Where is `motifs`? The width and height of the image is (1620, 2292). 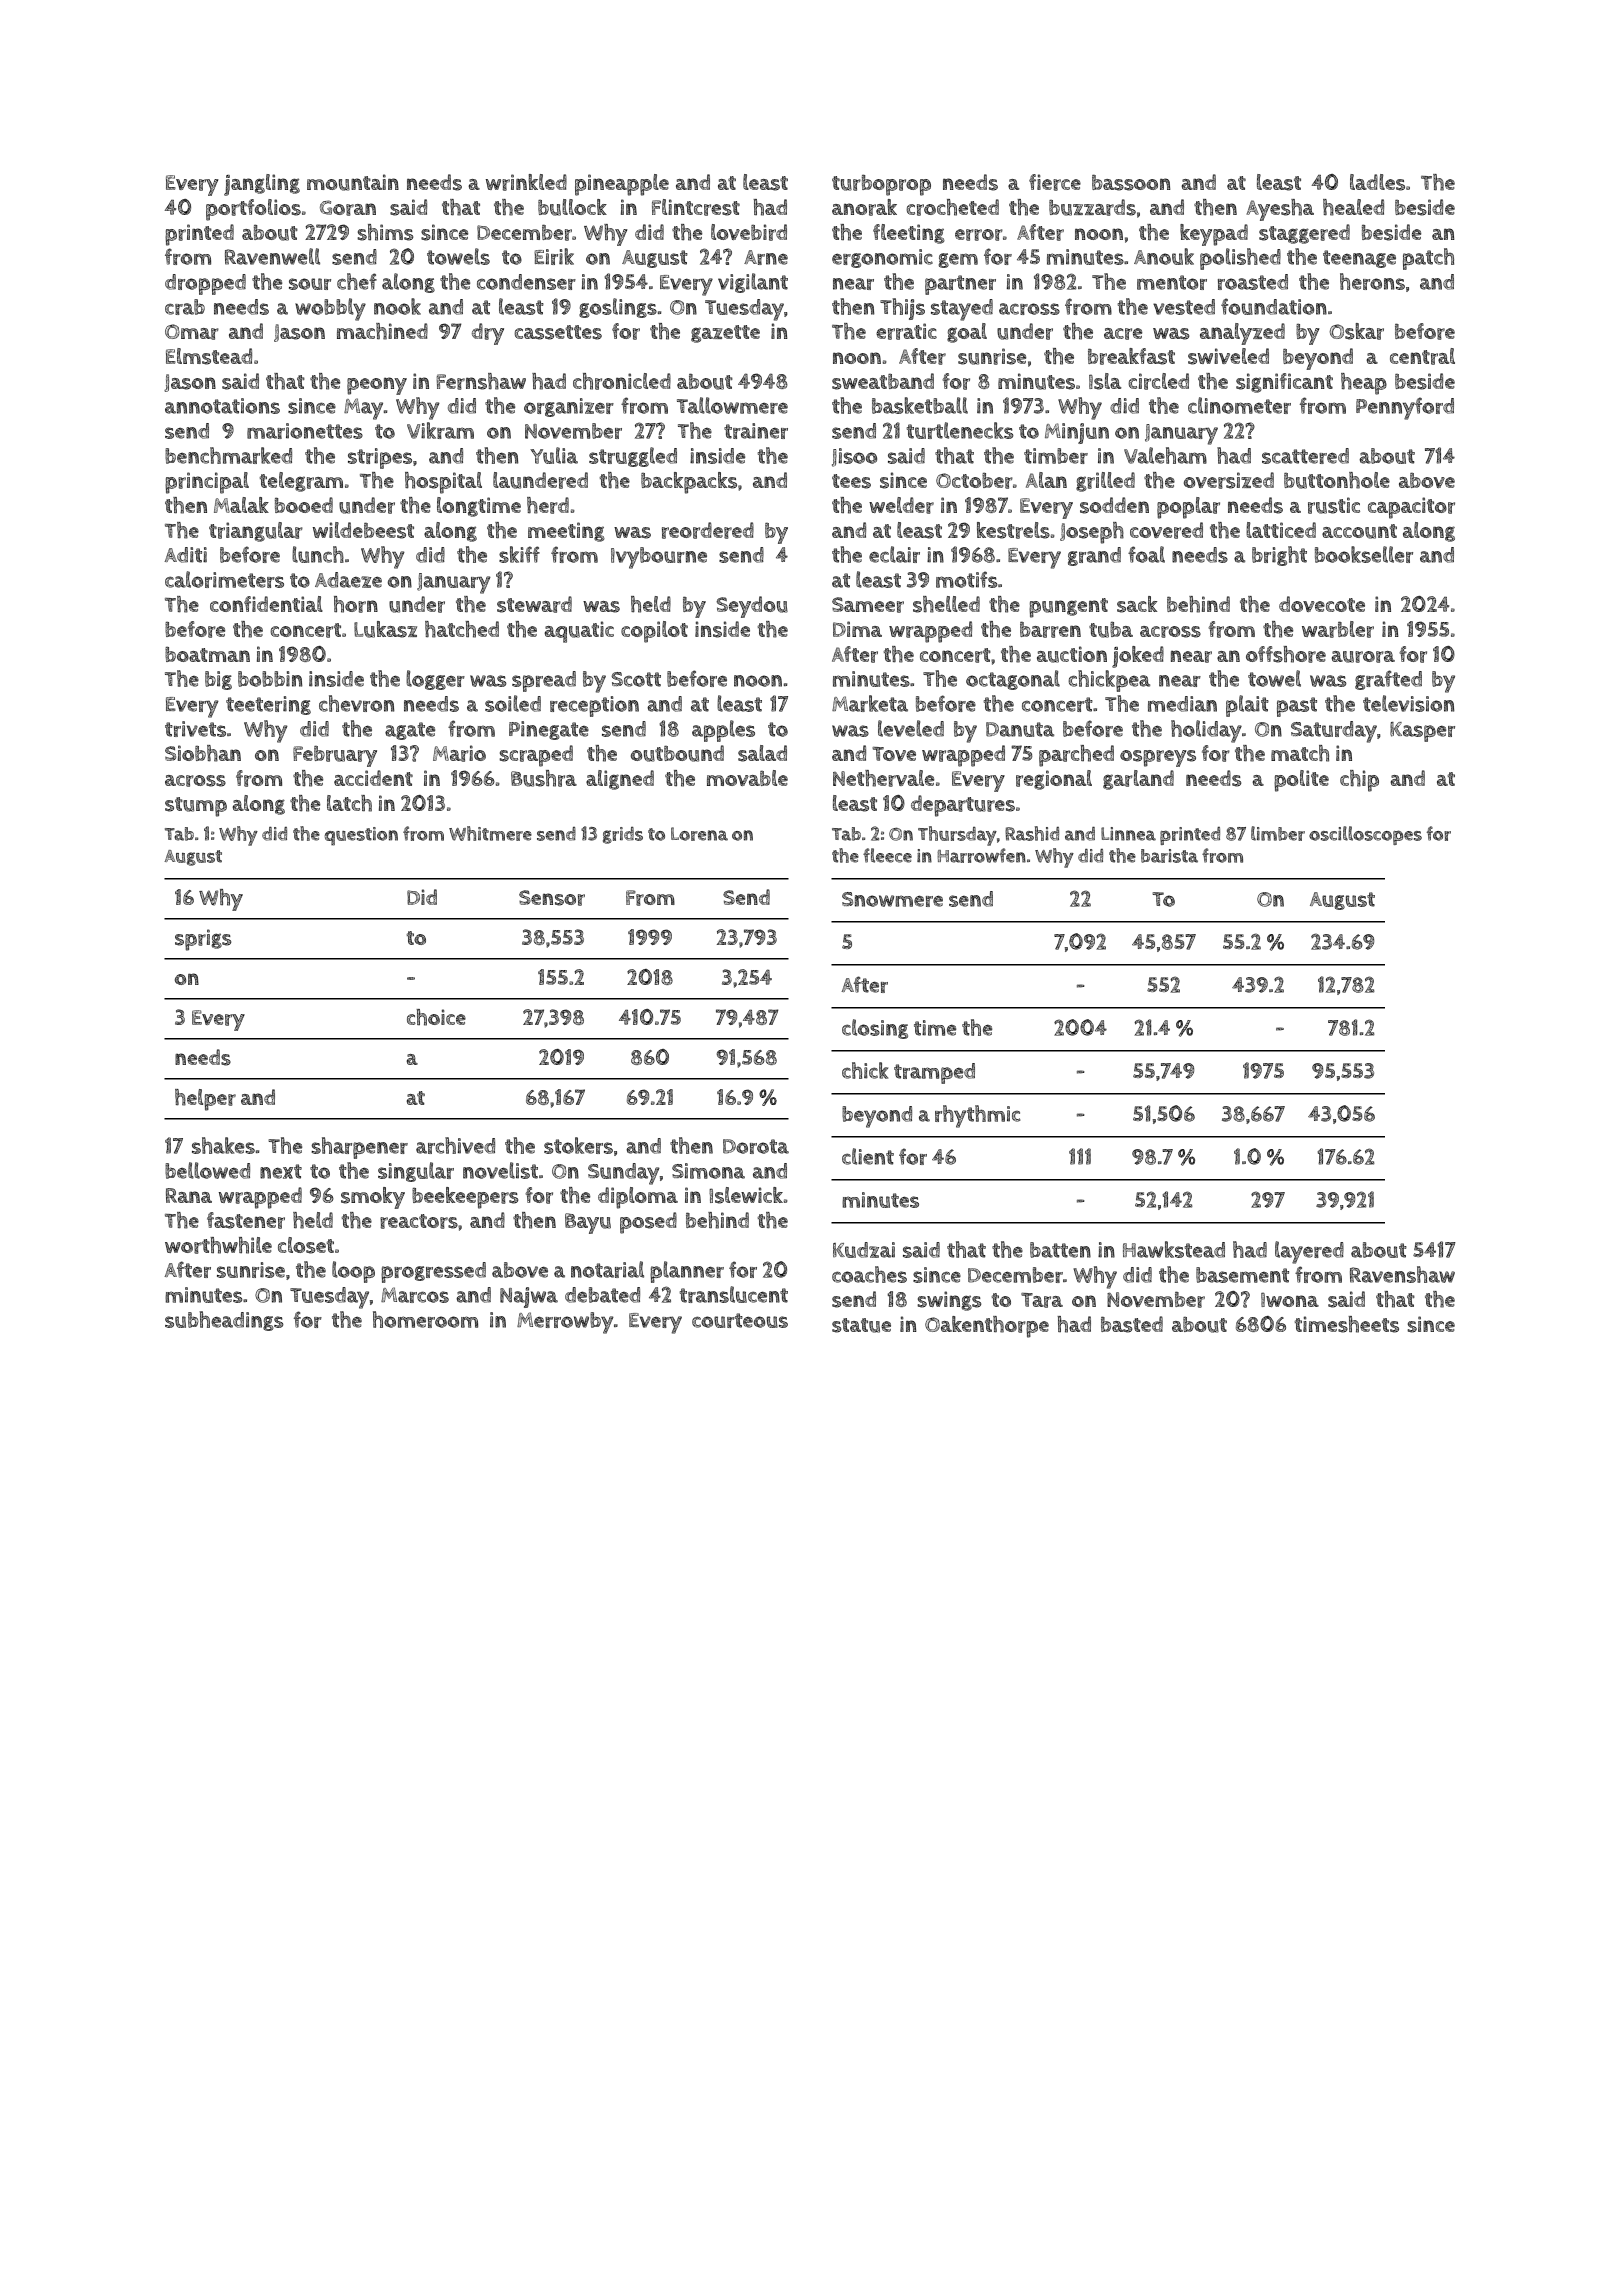
motifs is located at coordinates (967, 579).
